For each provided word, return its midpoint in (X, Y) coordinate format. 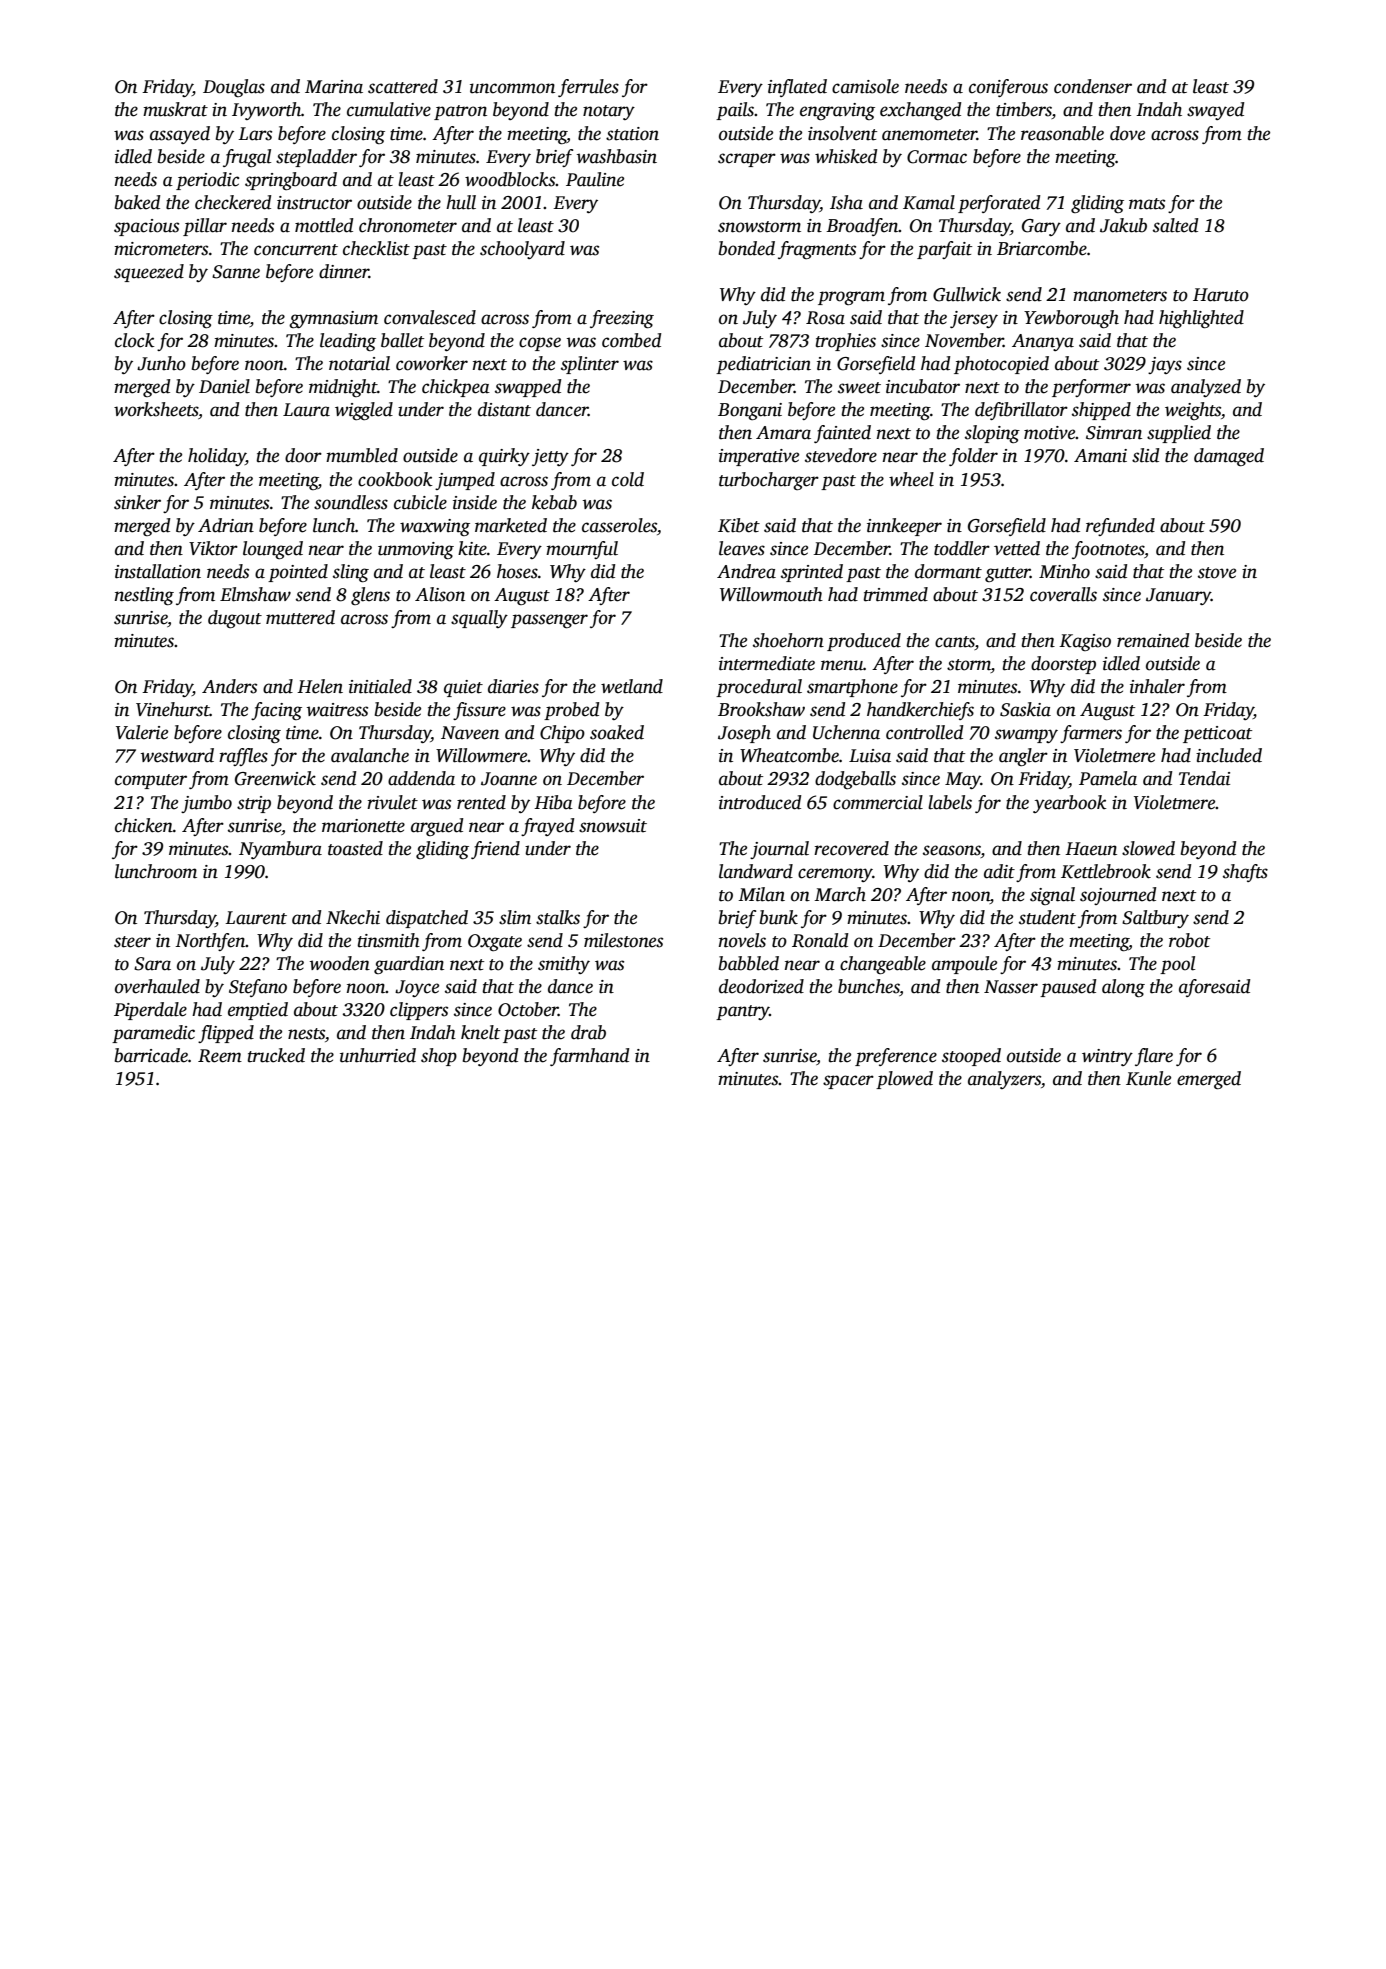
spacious (146, 227)
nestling (144, 596)
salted (1175, 225)
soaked (617, 732)
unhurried (378, 1055)
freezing (622, 319)
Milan (761, 894)
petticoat (1217, 734)
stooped (971, 1057)
